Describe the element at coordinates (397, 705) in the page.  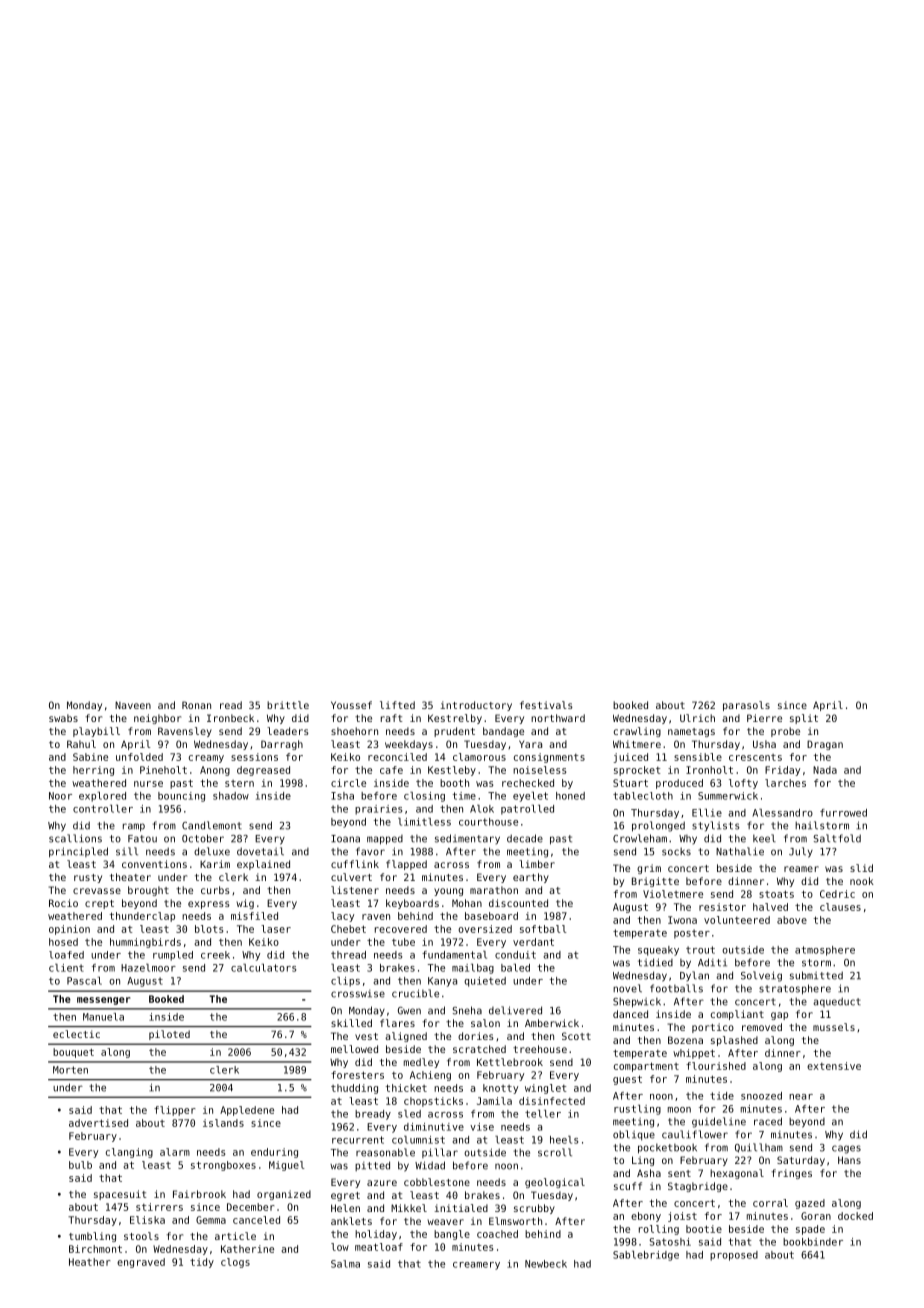
I see `lifted` at that location.
